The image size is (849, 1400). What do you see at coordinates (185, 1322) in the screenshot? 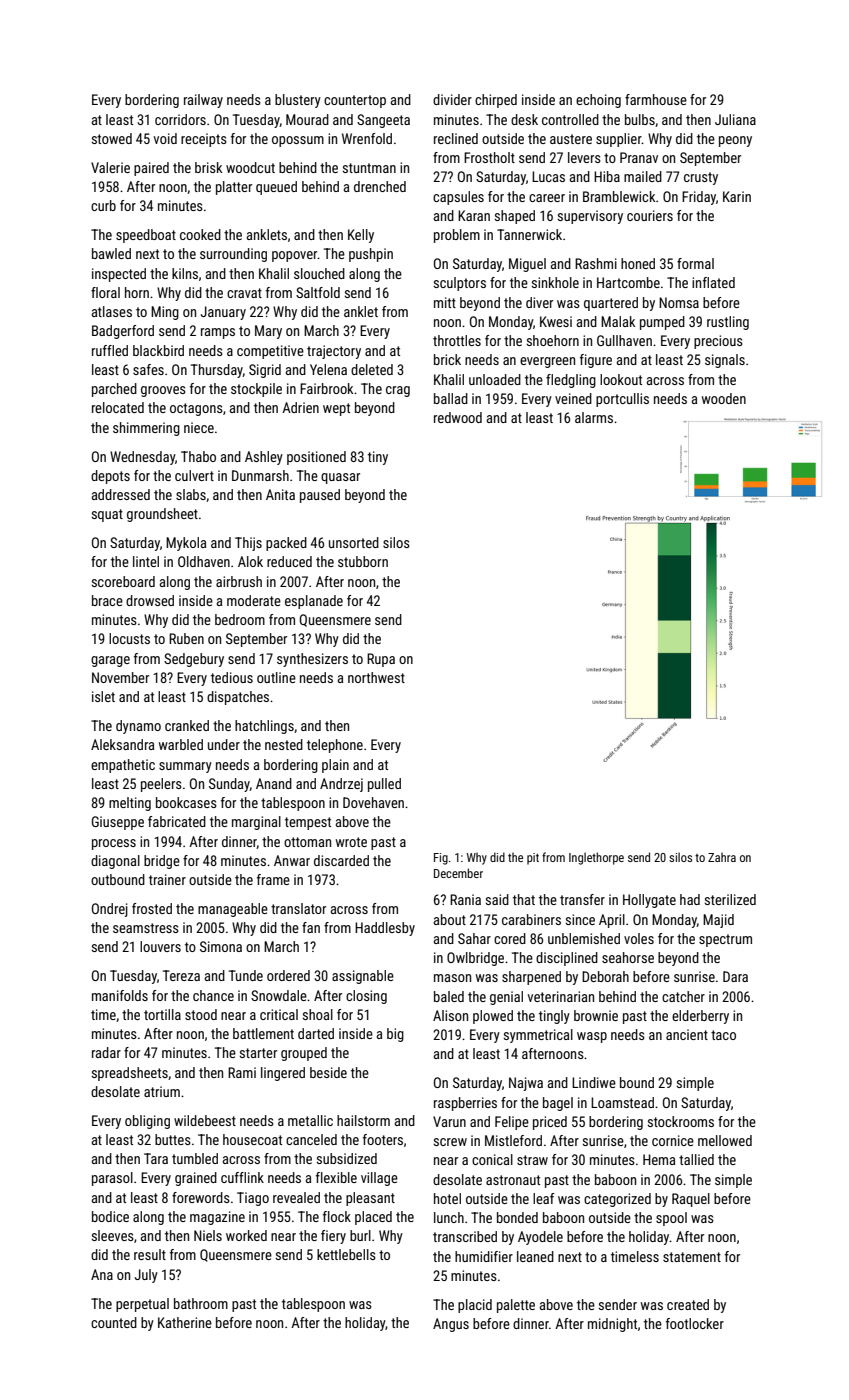
I see `Katherine` at bounding box center [185, 1322].
